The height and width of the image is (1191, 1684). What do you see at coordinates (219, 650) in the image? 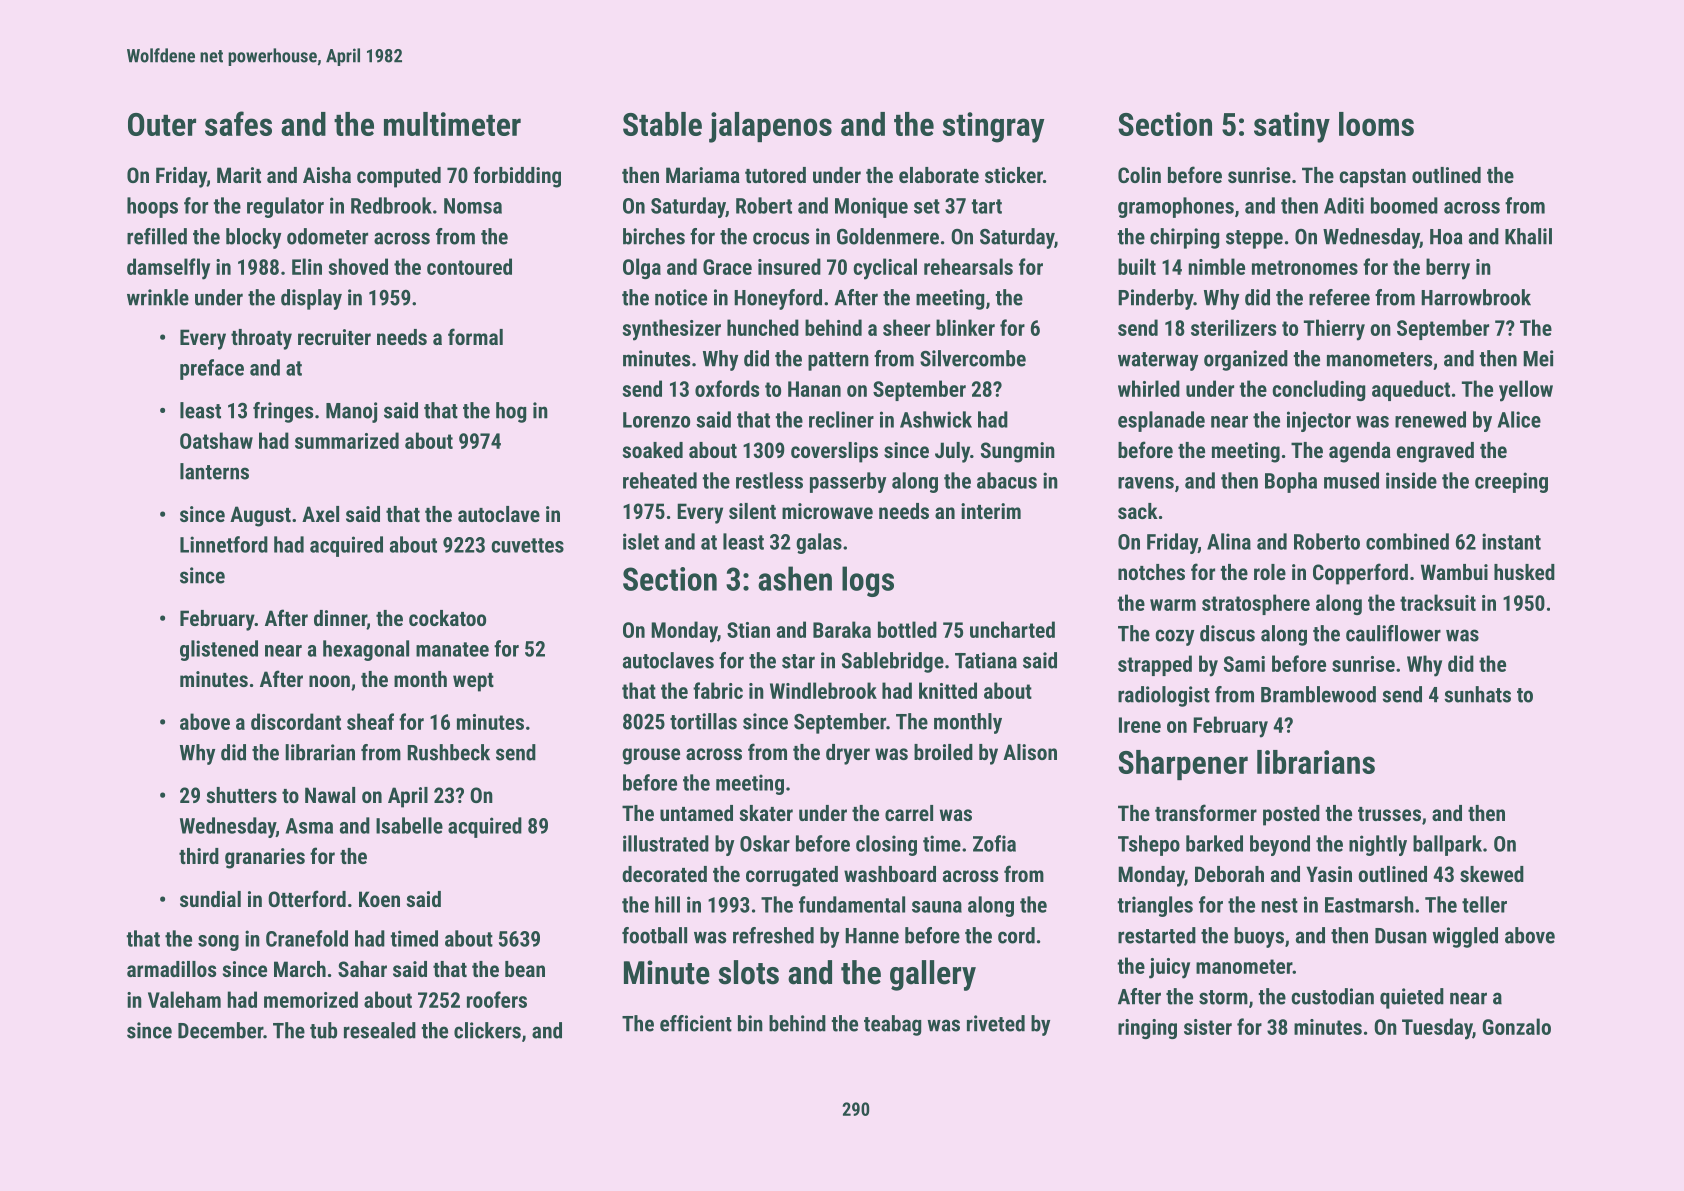
I see `glistened` at bounding box center [219, 650].
